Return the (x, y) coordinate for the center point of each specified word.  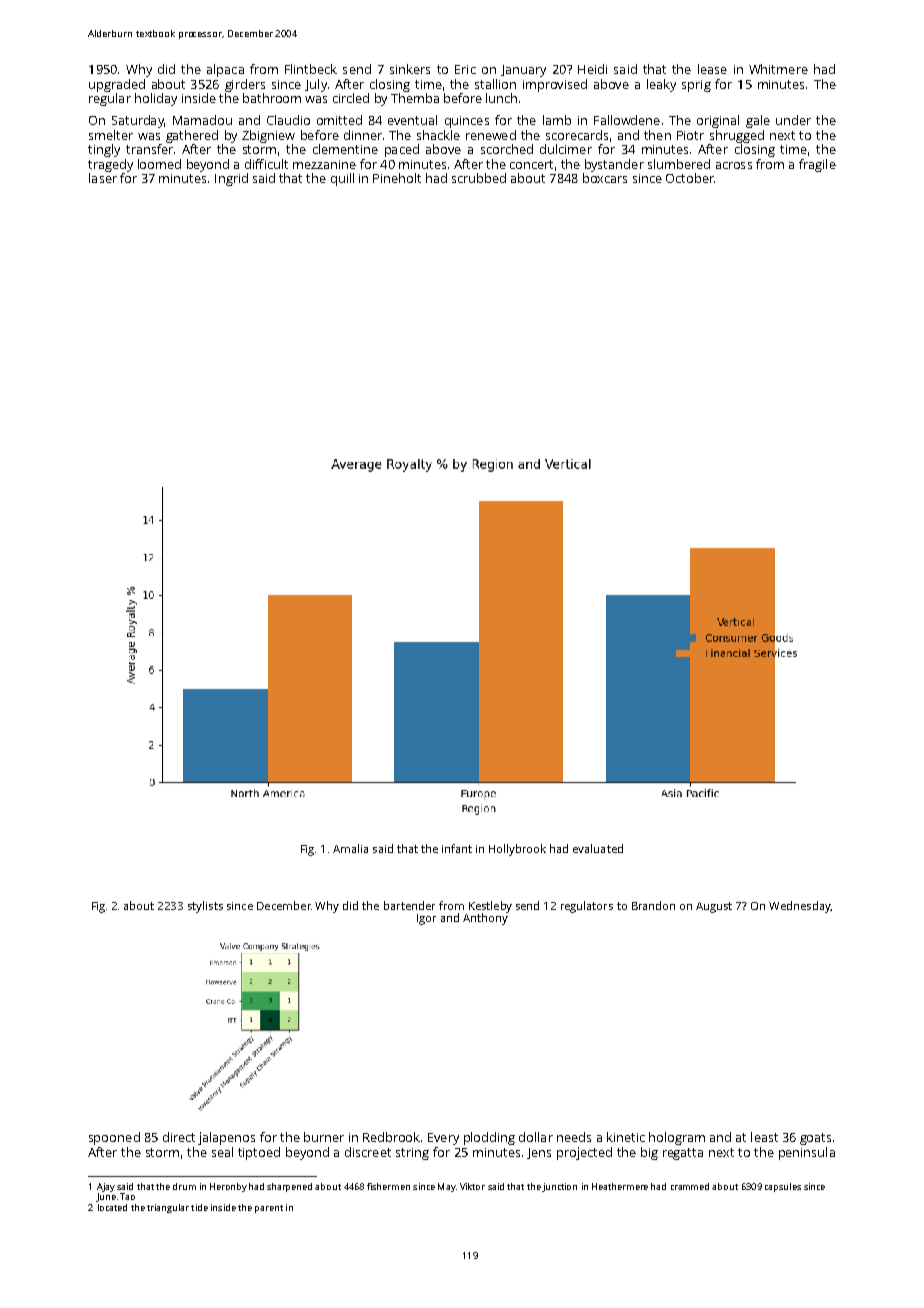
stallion (495, 84)
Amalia (350, 848)
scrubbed (479, 178)
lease (712, 69)
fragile (817, 165)
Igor (426, 919)
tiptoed (259, 1153)
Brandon (653, 905)
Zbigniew (268, 136)
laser (103, 178)
